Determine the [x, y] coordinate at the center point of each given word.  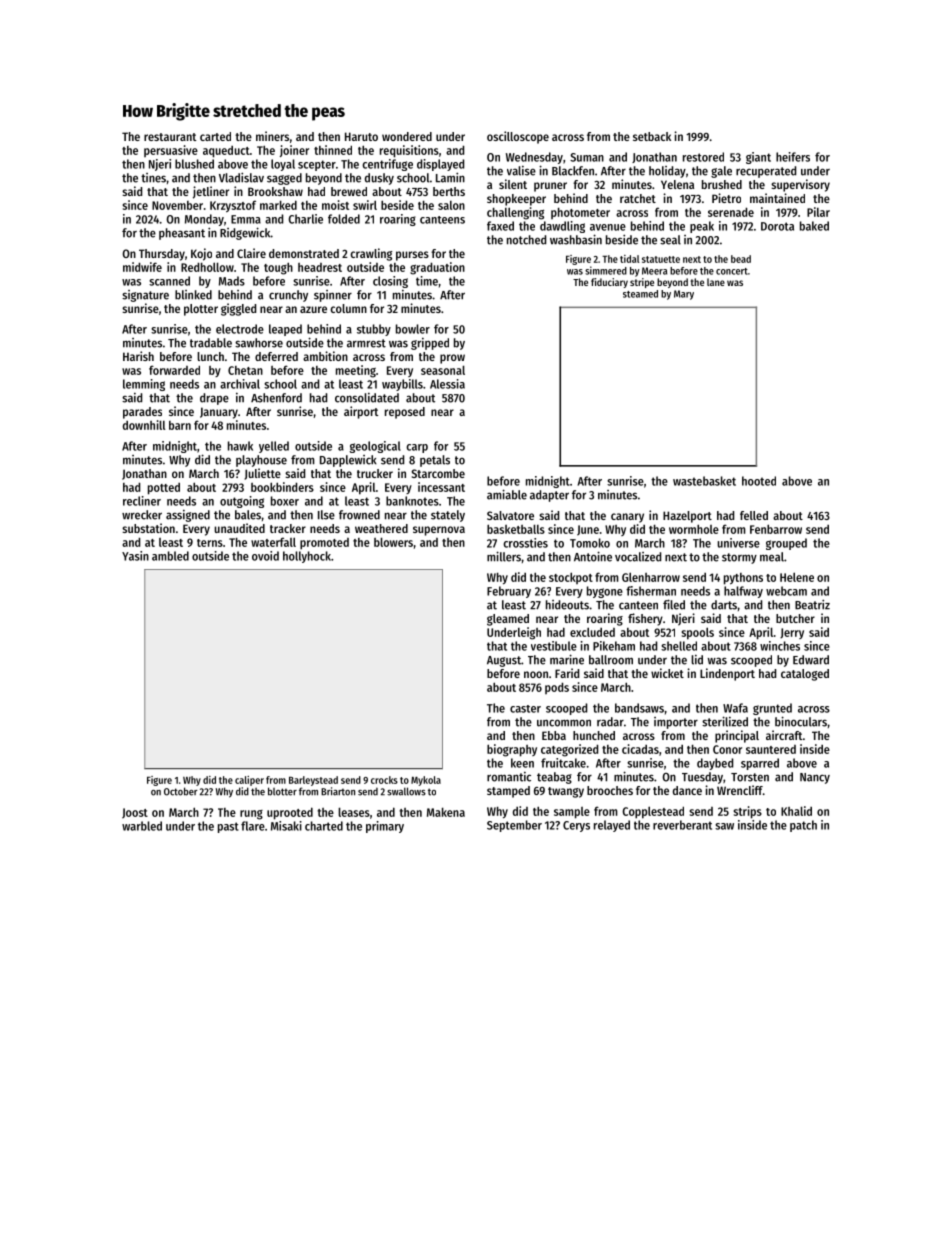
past [228, 827]
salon [451, 205]
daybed [715, 764]
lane [716, 282]
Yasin [135, 556]
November [177, 205]
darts [724, 605]
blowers [393, 542]
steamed [640, 294]
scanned [169, 281]
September [514, 826]
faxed [500, 226]
